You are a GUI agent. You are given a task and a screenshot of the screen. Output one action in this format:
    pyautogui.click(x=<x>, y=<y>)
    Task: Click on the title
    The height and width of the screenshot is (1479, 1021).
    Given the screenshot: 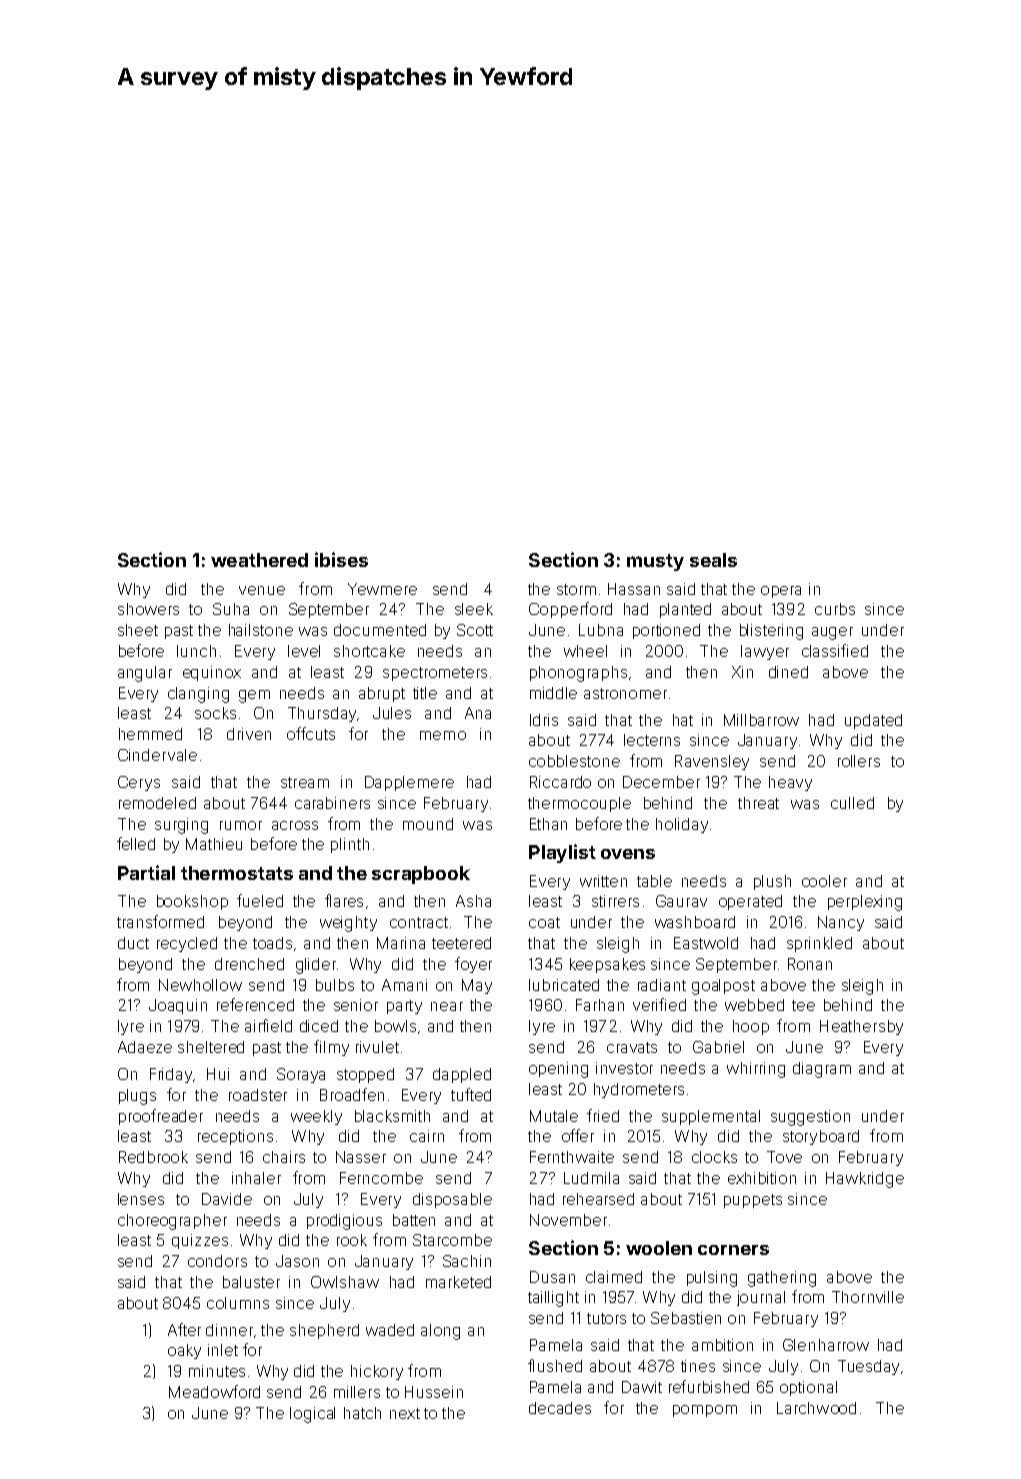 What is the action you would take?
    pyautogui.click(x=425, y=693)
